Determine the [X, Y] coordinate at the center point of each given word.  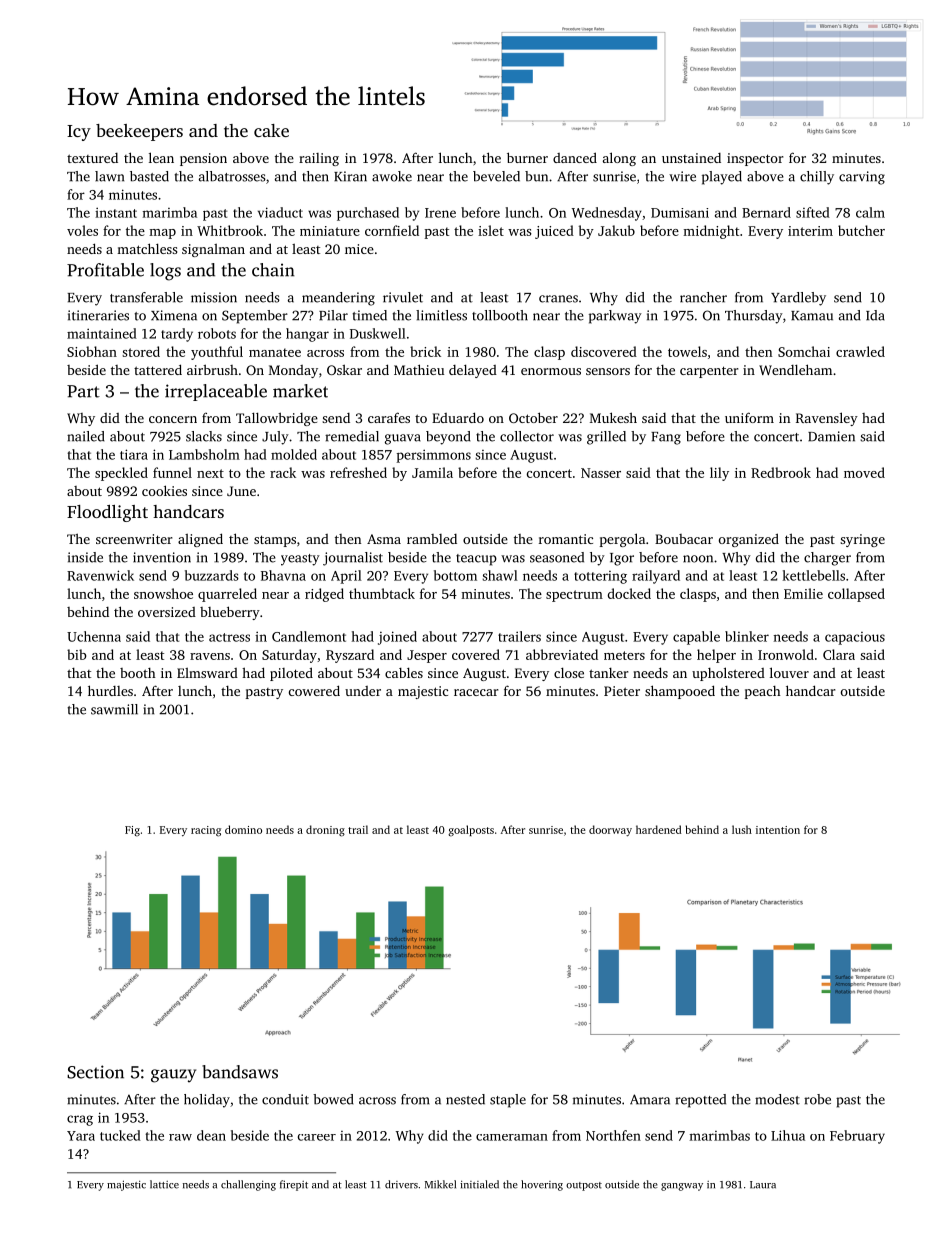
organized [749, 540]
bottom [455, 575]
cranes [558, 299]
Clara [839, 654]
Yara [81, 1136]
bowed [333, 1099]
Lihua [788, 1135]
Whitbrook [230, 230]
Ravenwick [100, 575]
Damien [831, 436]
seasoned [557, 557]
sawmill [114, 709]
